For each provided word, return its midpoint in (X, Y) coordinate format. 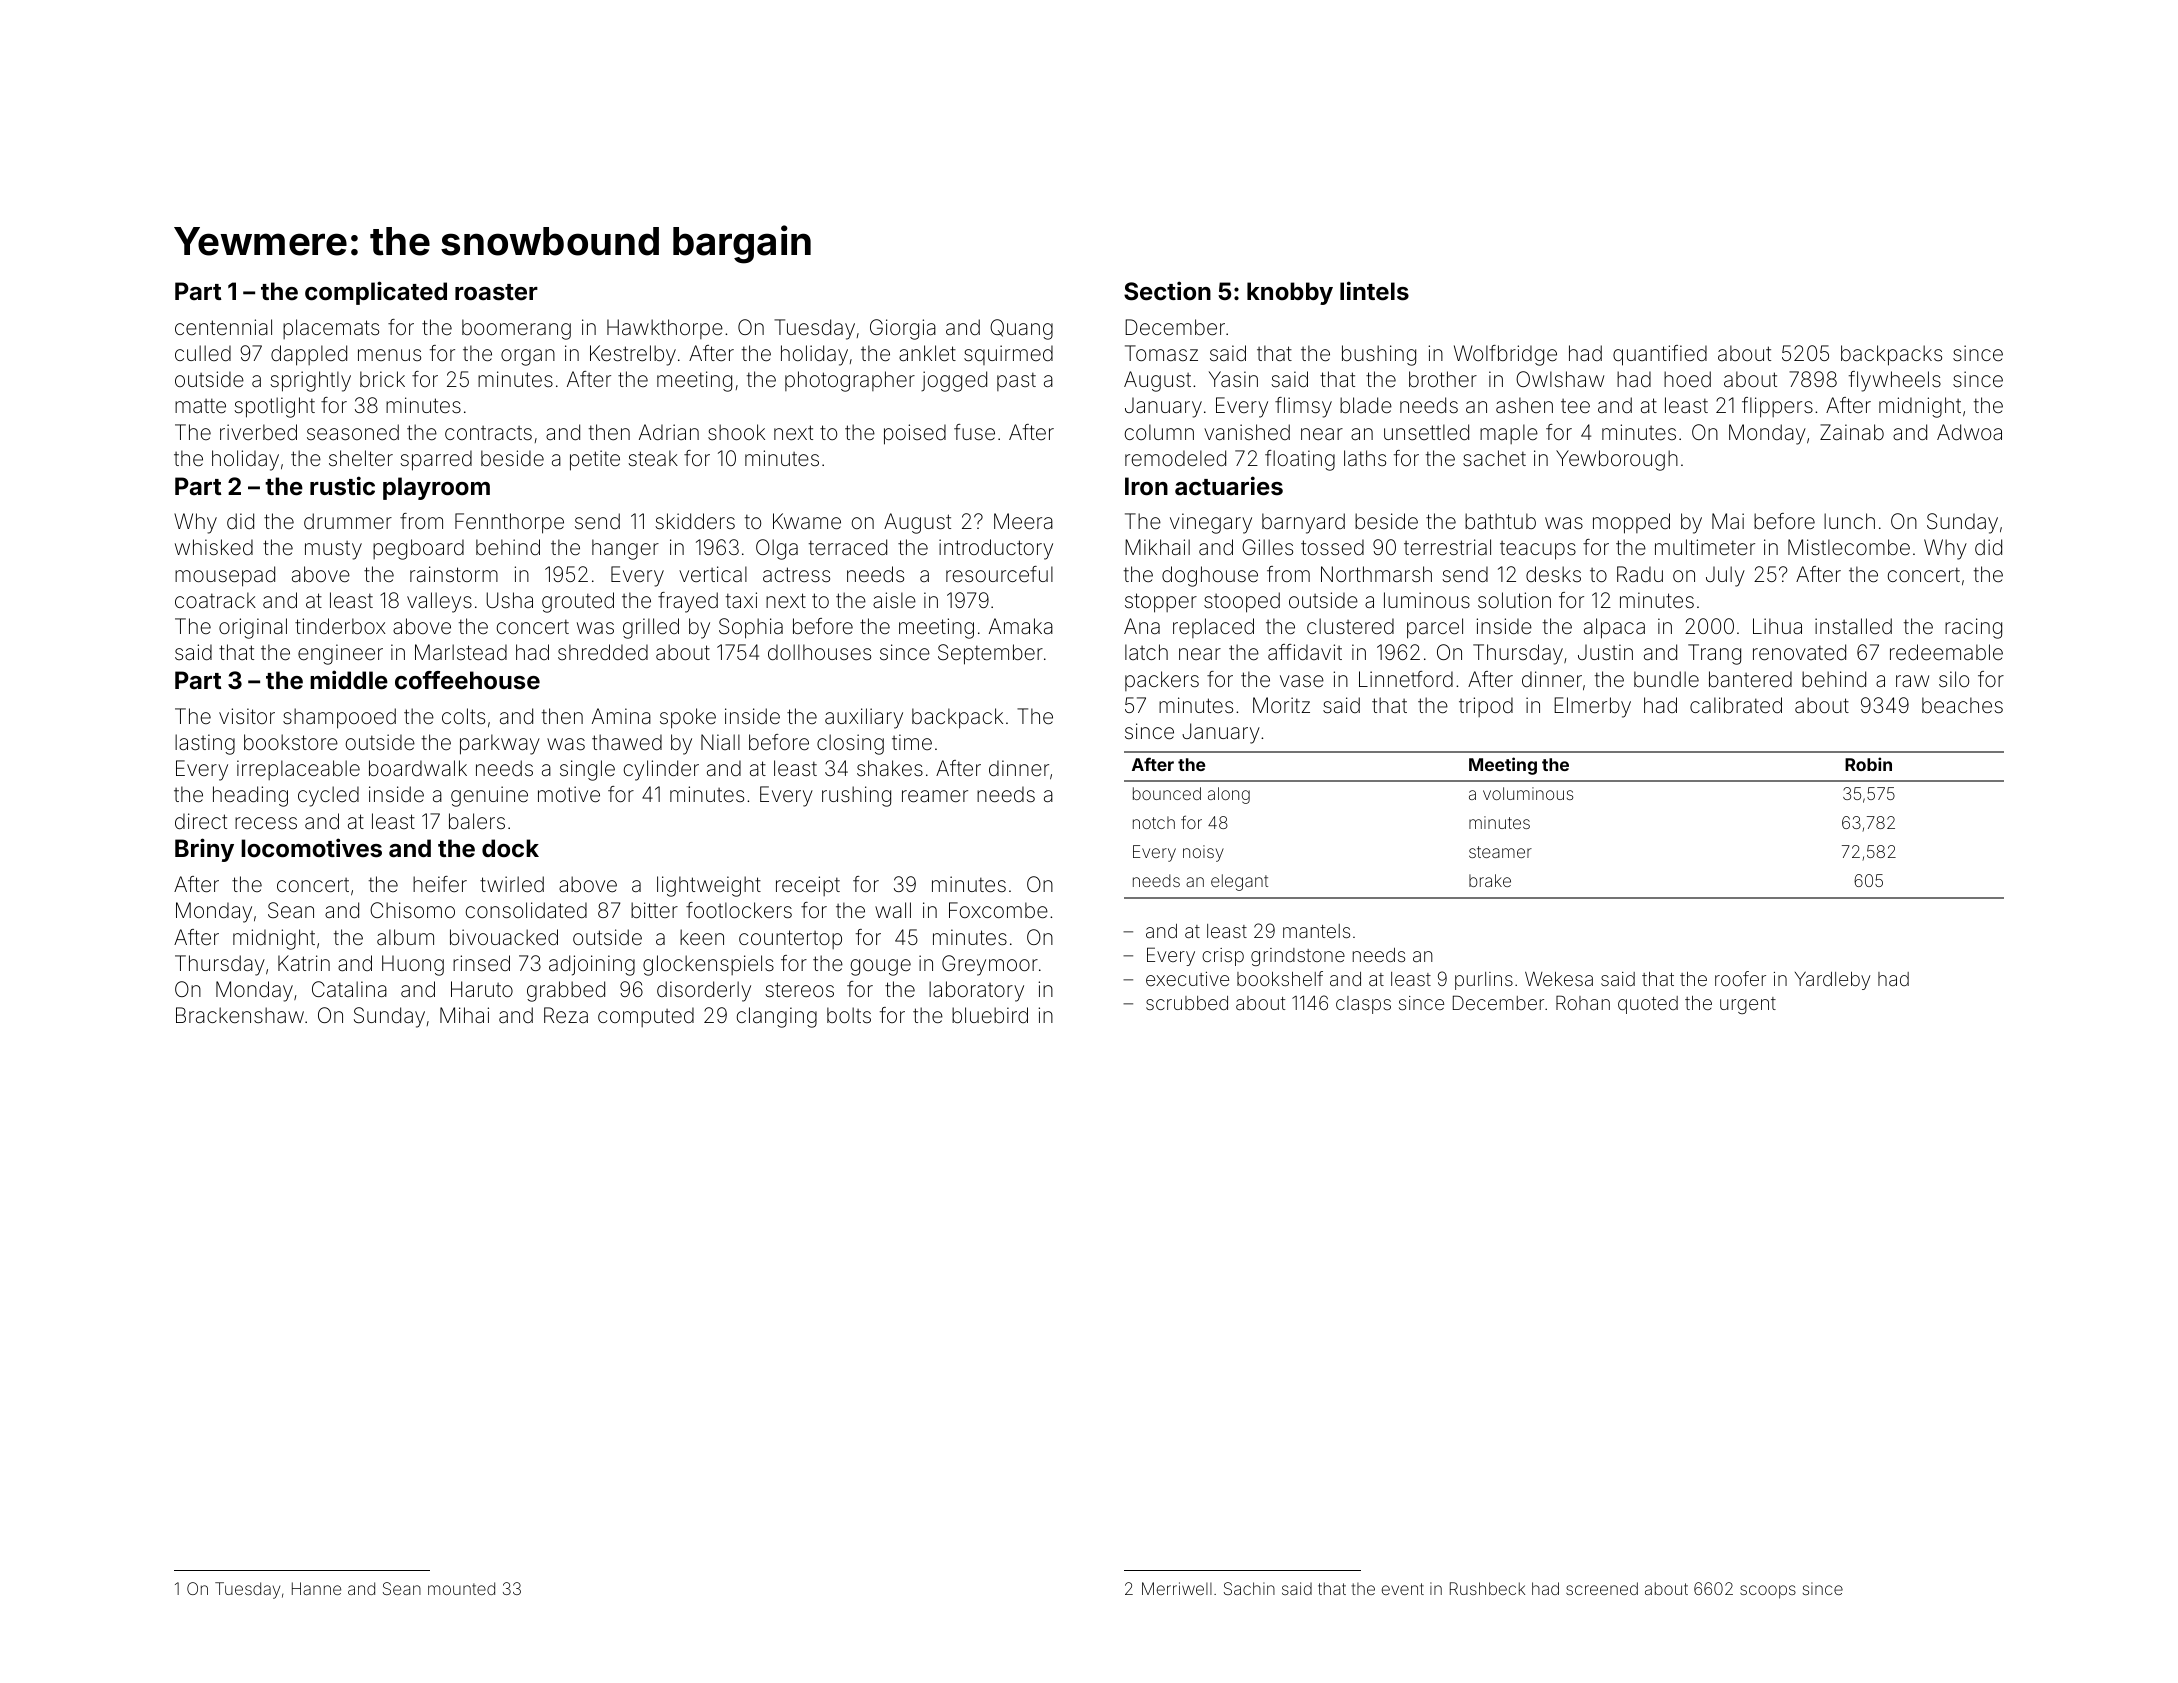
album (405, 937)
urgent (1748, 1005)
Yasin (1233, 379)
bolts (849, 1015)
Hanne (316, 1588)
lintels (1374, 291)
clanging (777, 1017)
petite (595, 460)
